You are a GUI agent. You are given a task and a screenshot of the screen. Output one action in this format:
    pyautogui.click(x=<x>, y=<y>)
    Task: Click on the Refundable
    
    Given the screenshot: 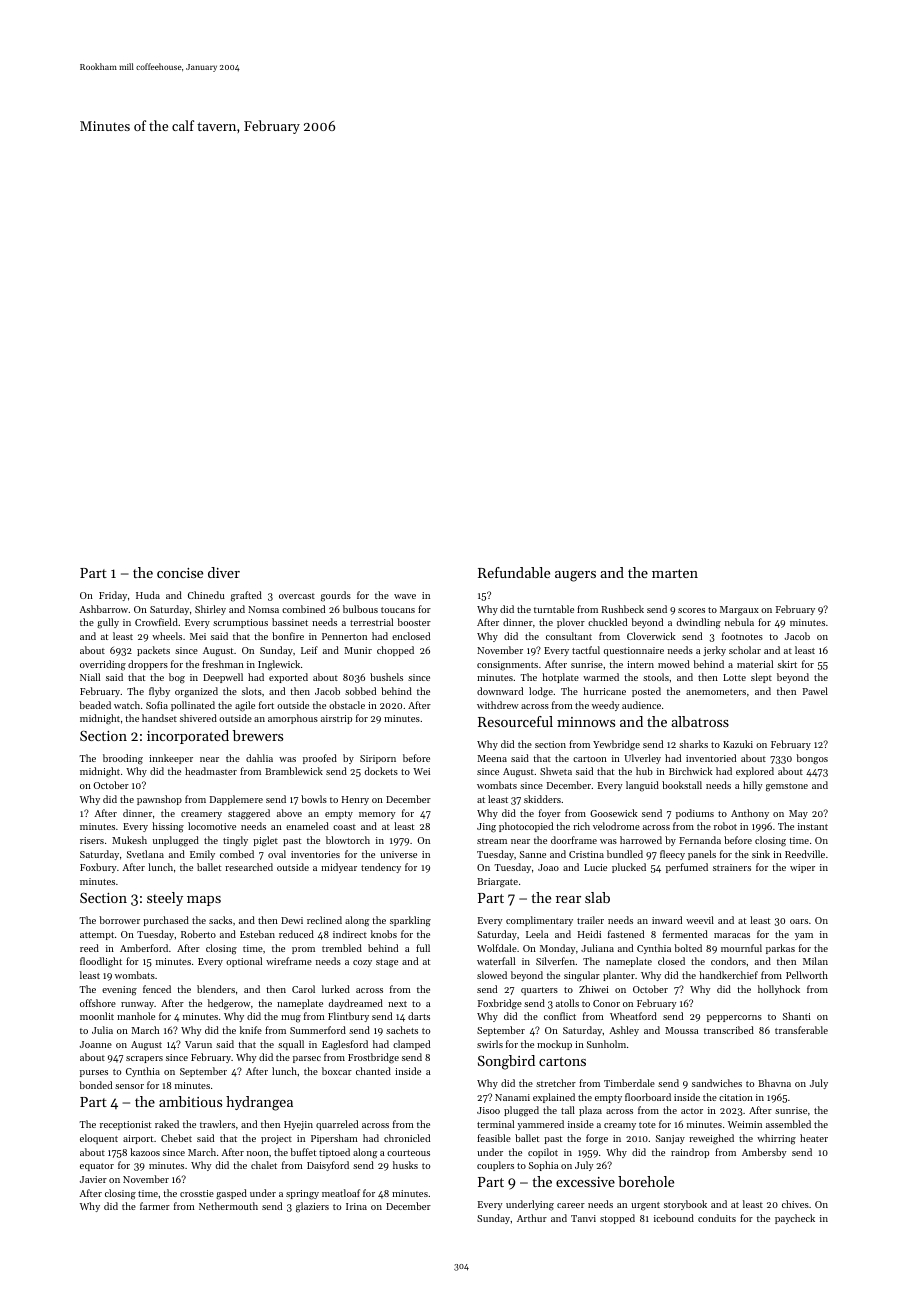 What is the action you would take?
    pyautogui.click(x=514, y=572)
